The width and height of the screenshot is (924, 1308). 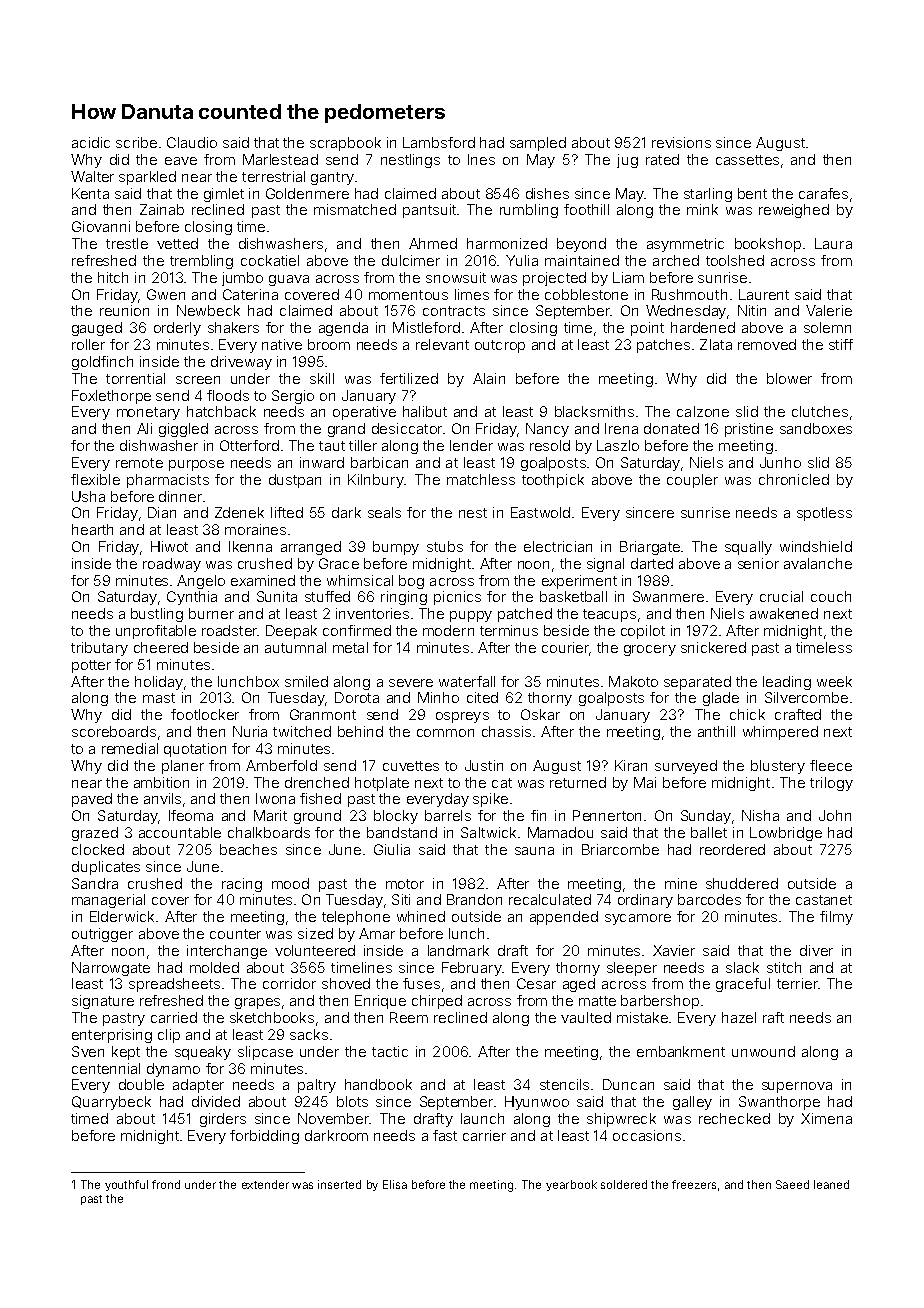 What do you see at coordinates (282, 344) in the screenshot?
I see `native` at bounding box center [282, 344].
